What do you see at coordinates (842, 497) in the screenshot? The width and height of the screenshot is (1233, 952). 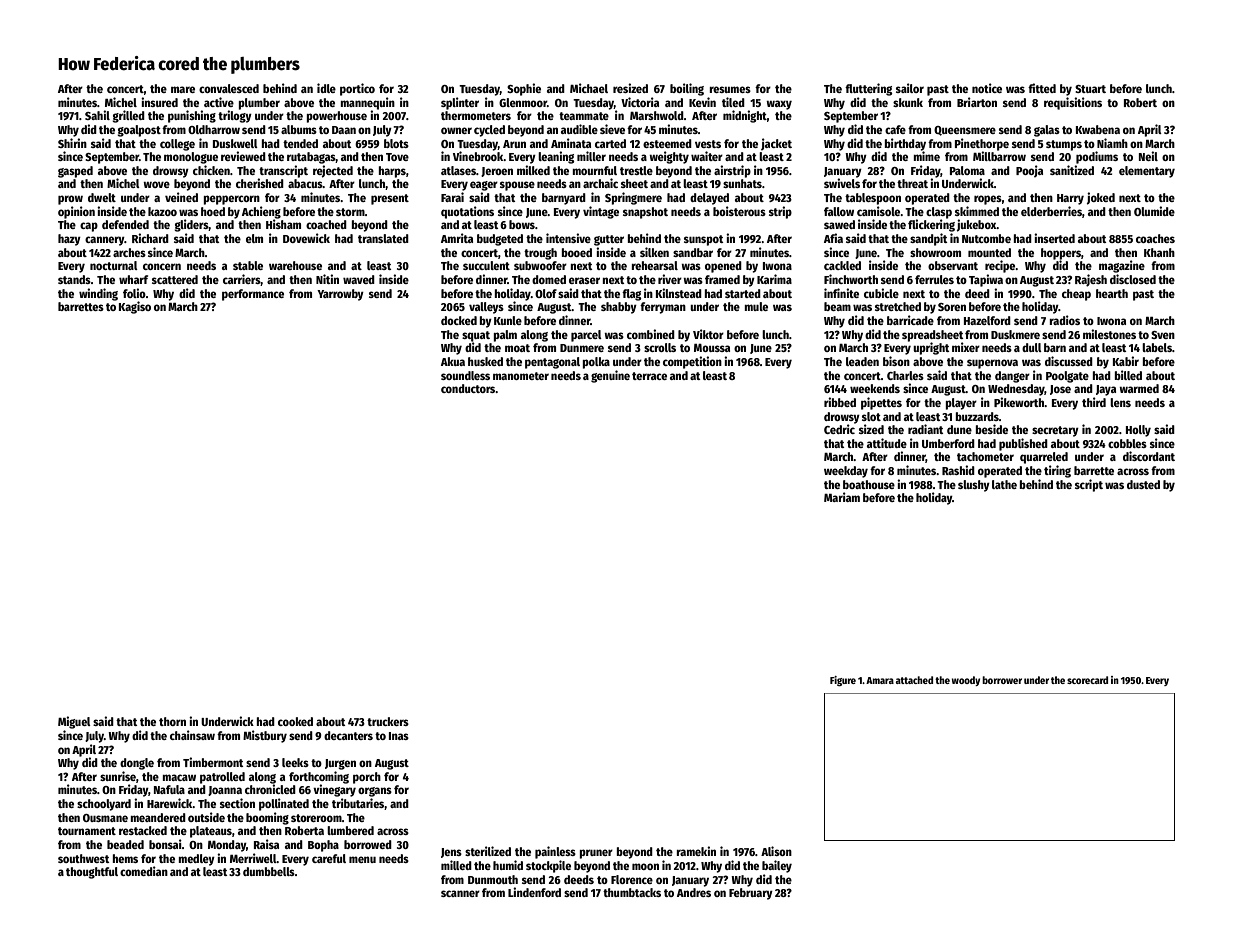 I see `Mariam` at bounding box center [842, 497].
